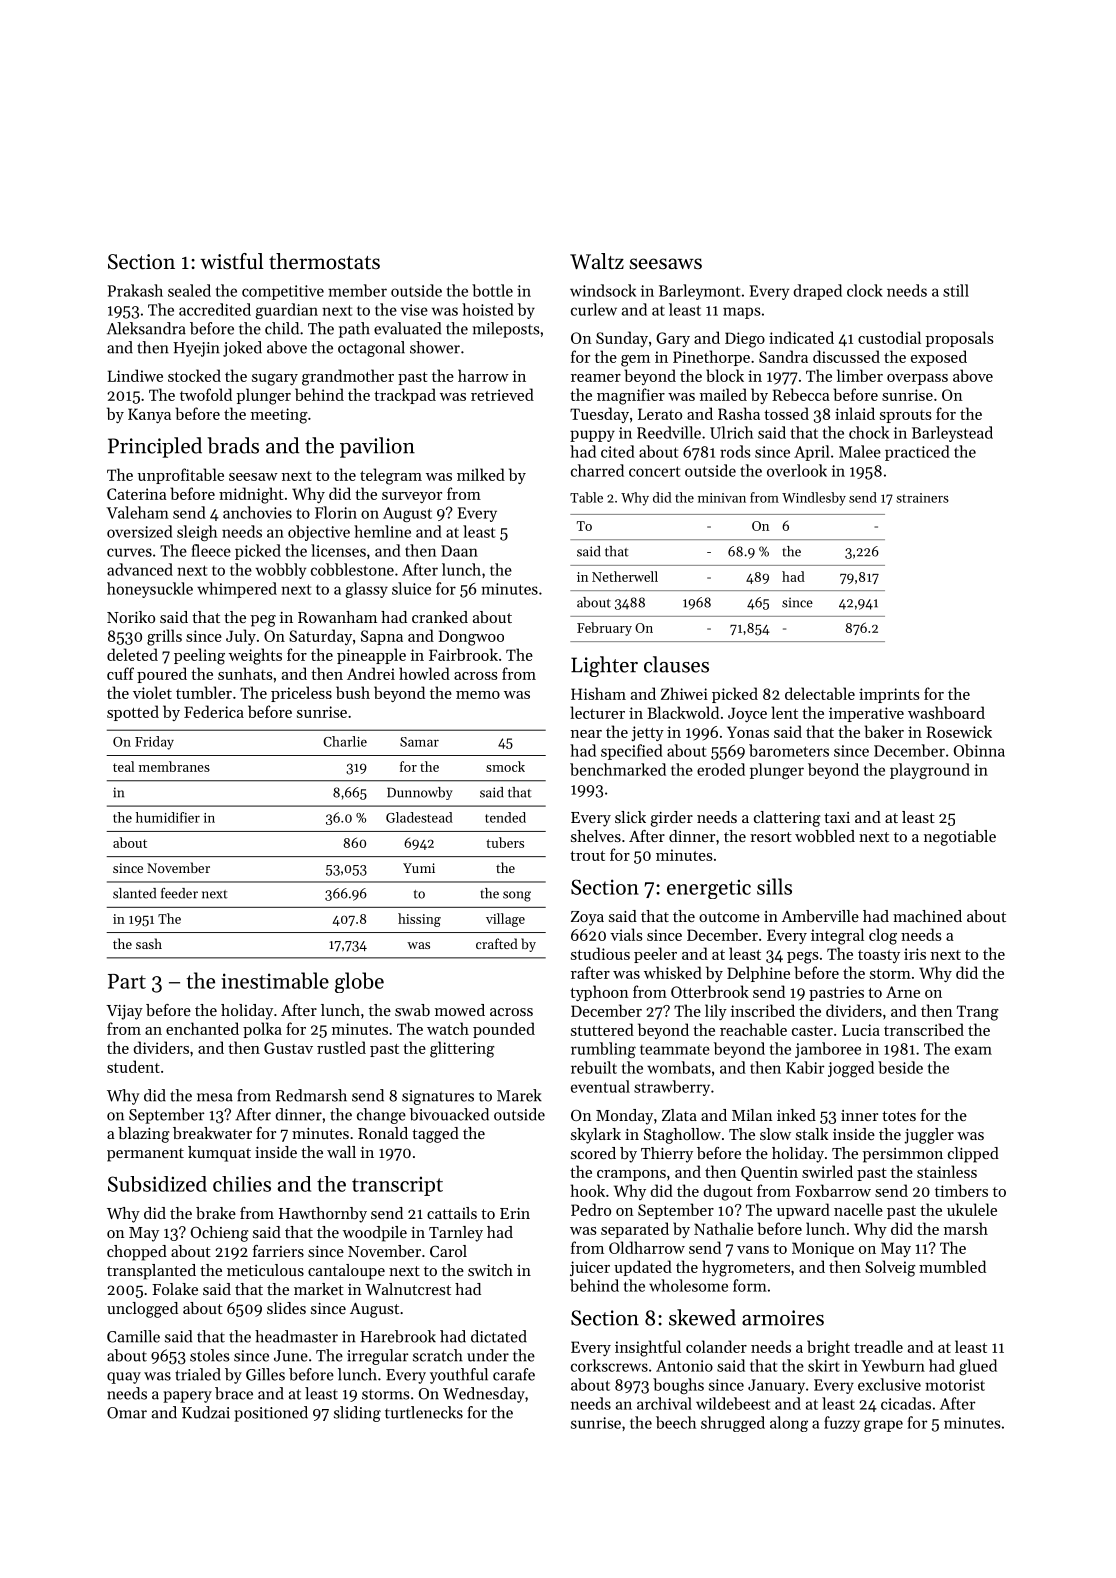 This page has width=1116, height=1578. What do you see at coordinates (348, 377) in the page?
I see `grandmother` at bounding box center [348, 377].
